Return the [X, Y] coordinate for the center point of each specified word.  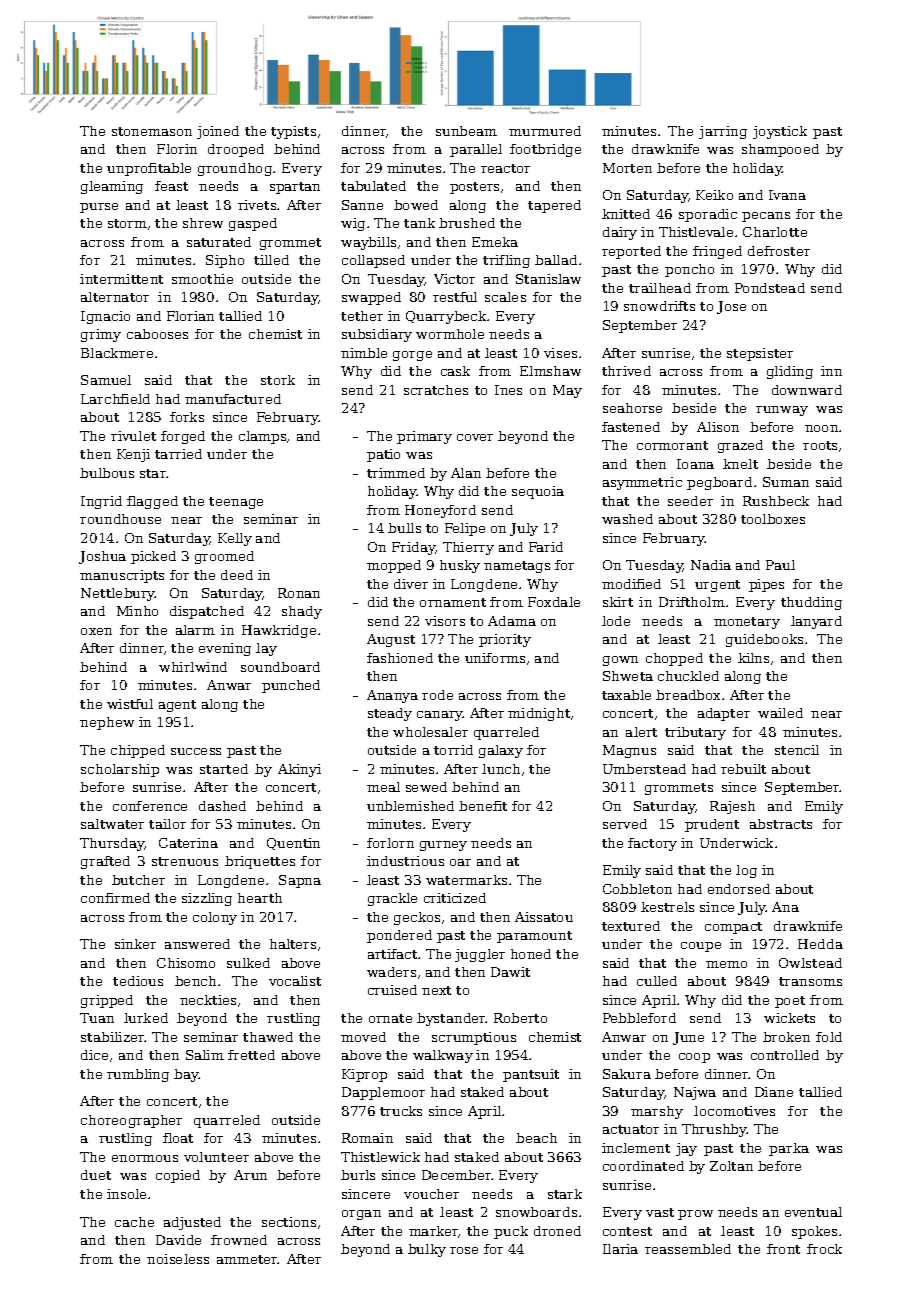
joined [218, 132]
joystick [780, 132]
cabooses [157, 334]
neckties [208, 1000]
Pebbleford [639, 1018]
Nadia [711, 565]
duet [96, 1175]
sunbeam [466, 131]
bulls [404, 528]
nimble [364, 353]
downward [807, 390]
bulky [427, 1250]
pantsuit [531, 1075]
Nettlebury [118, 594]
